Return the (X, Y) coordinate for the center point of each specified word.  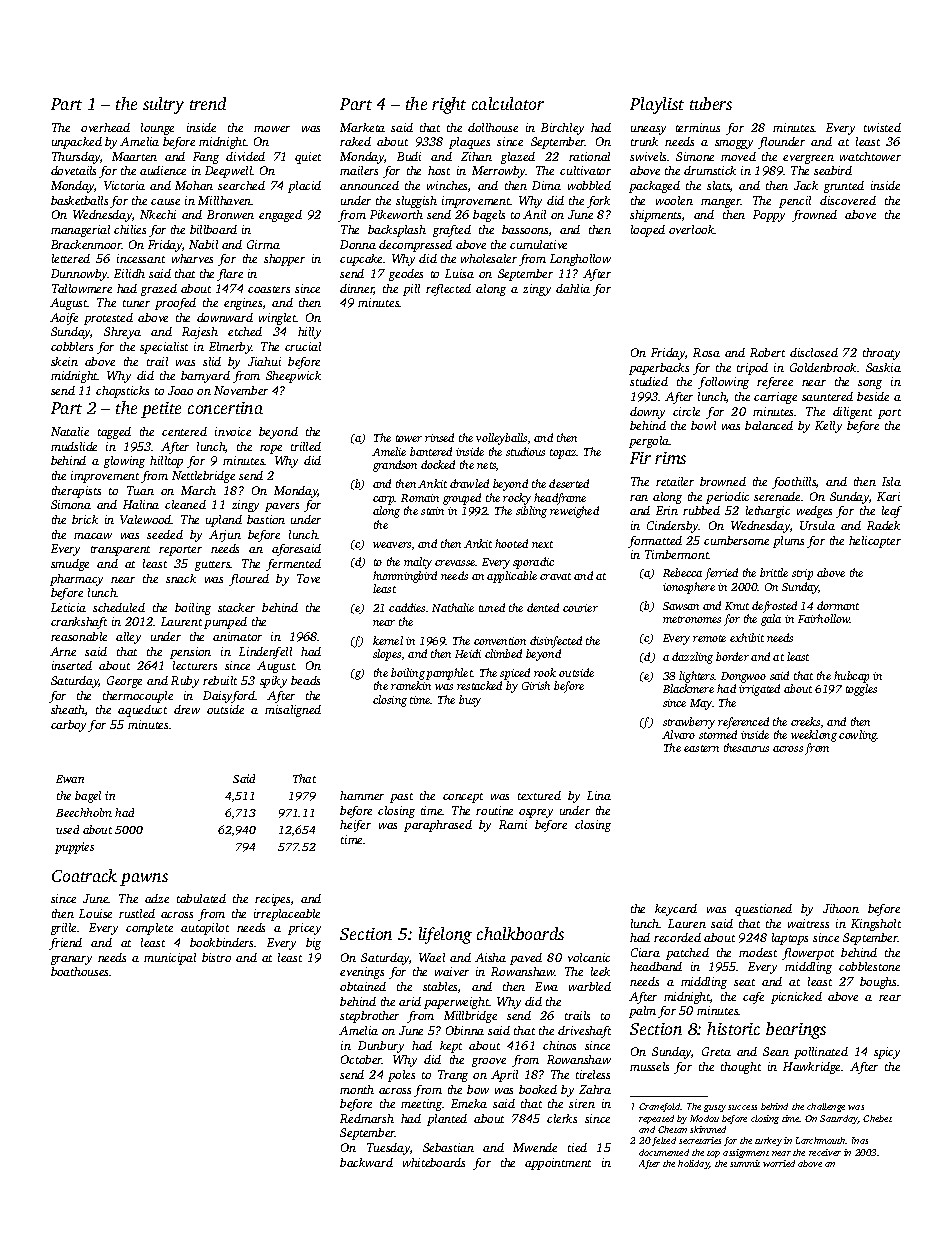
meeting (422, 1105)
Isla (891, 481)
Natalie (70, 431)
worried (779, 1163)
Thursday (76, 158)
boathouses (79, 971)
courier (580, 608)
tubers (711, 103)
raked (355, 141)
